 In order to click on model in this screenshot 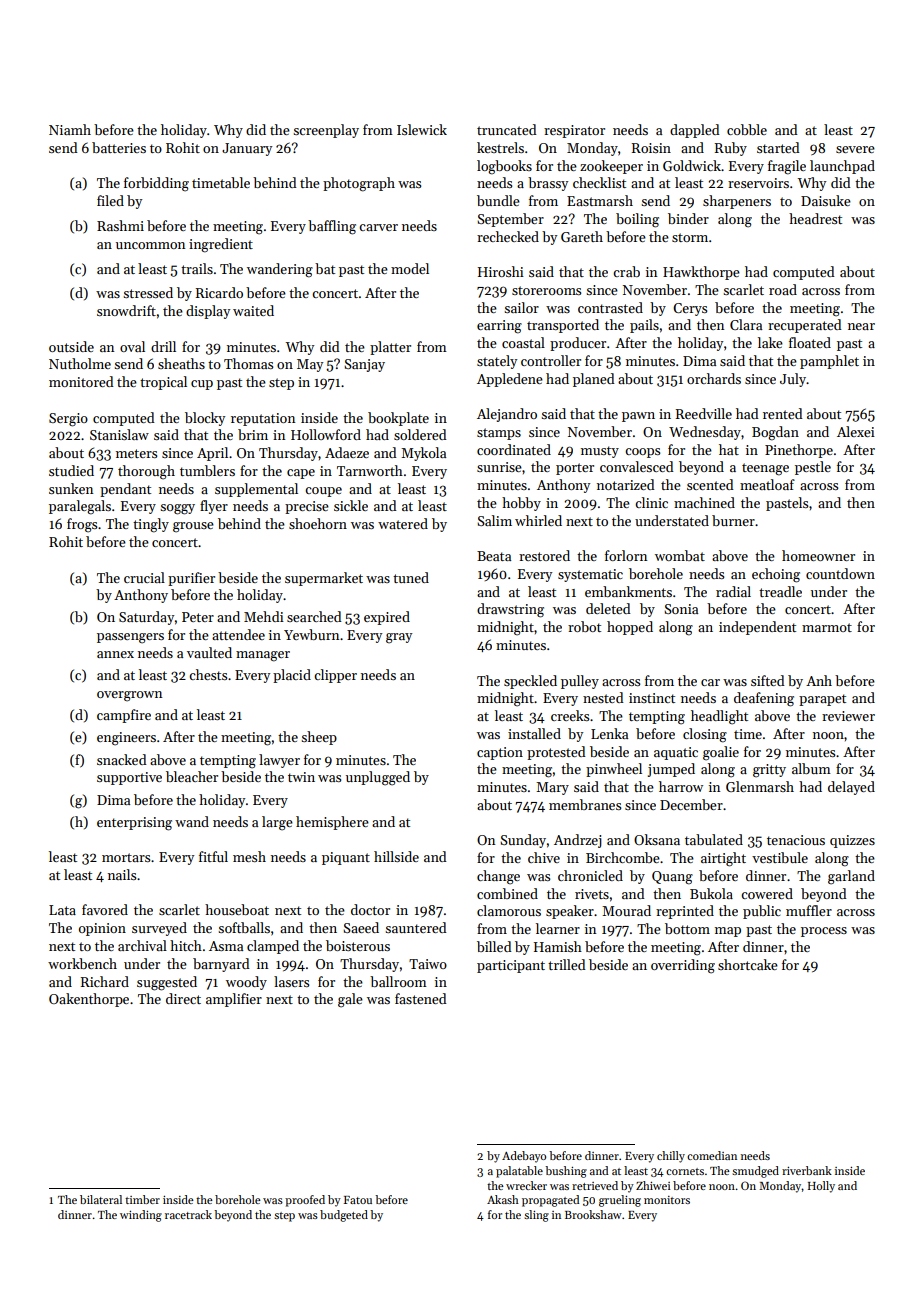, I will do `click(410, 268)`.
